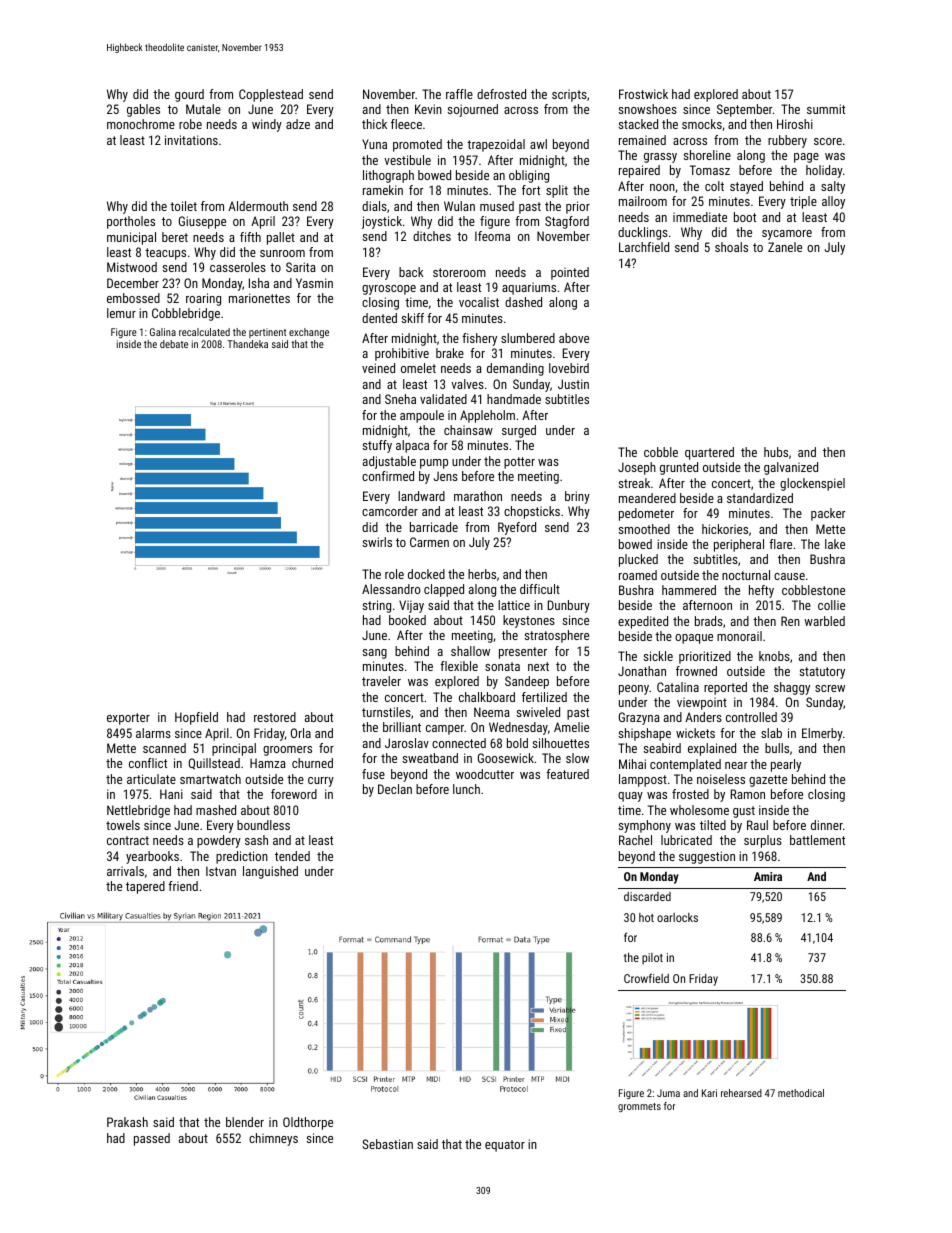  I want to click on Prakash, so click(127, 1122).
